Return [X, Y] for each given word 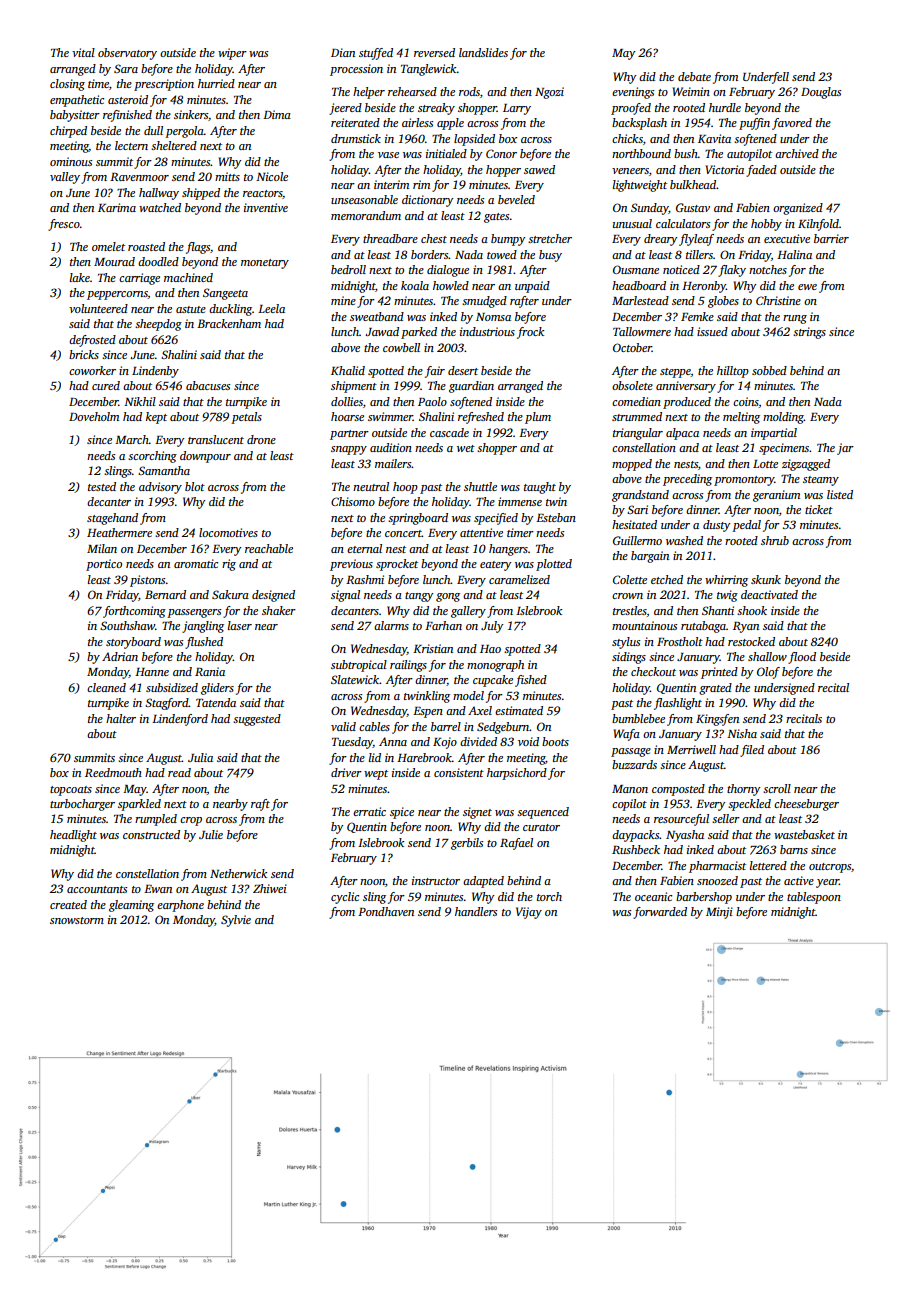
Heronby [704, 287]
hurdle [725, 107]
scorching [152, 457]
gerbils [467, 844]
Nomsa [493, 317]
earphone [180, 906]
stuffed [376, 54]
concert [403, 533]
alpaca [682, 434]
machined [188, 277]
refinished [127, 116]
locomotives [228, 532]
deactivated [769, 594]
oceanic [653, 896]
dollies [347, 401]
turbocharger [82, 805]
